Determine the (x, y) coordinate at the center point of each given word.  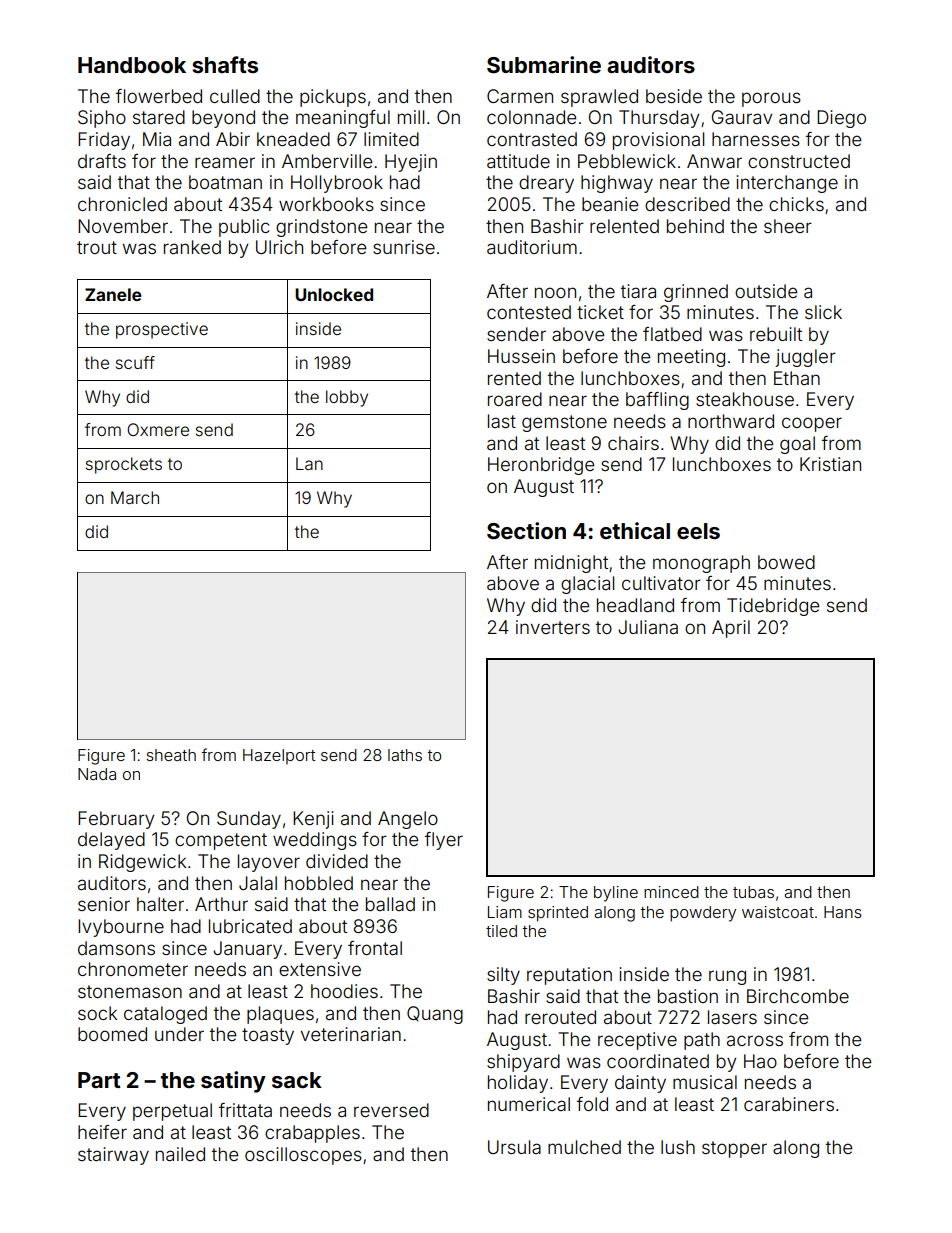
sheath (171, 755)
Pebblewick (627, 161)
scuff (135, 362)
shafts (225, 64)
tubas (753, 892)
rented (514, 378)
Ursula (514, 1147)
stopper (734, 1149)
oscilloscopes (303, 1156)
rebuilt (776, 334)
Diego (841, 119)
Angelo (408, 820)
